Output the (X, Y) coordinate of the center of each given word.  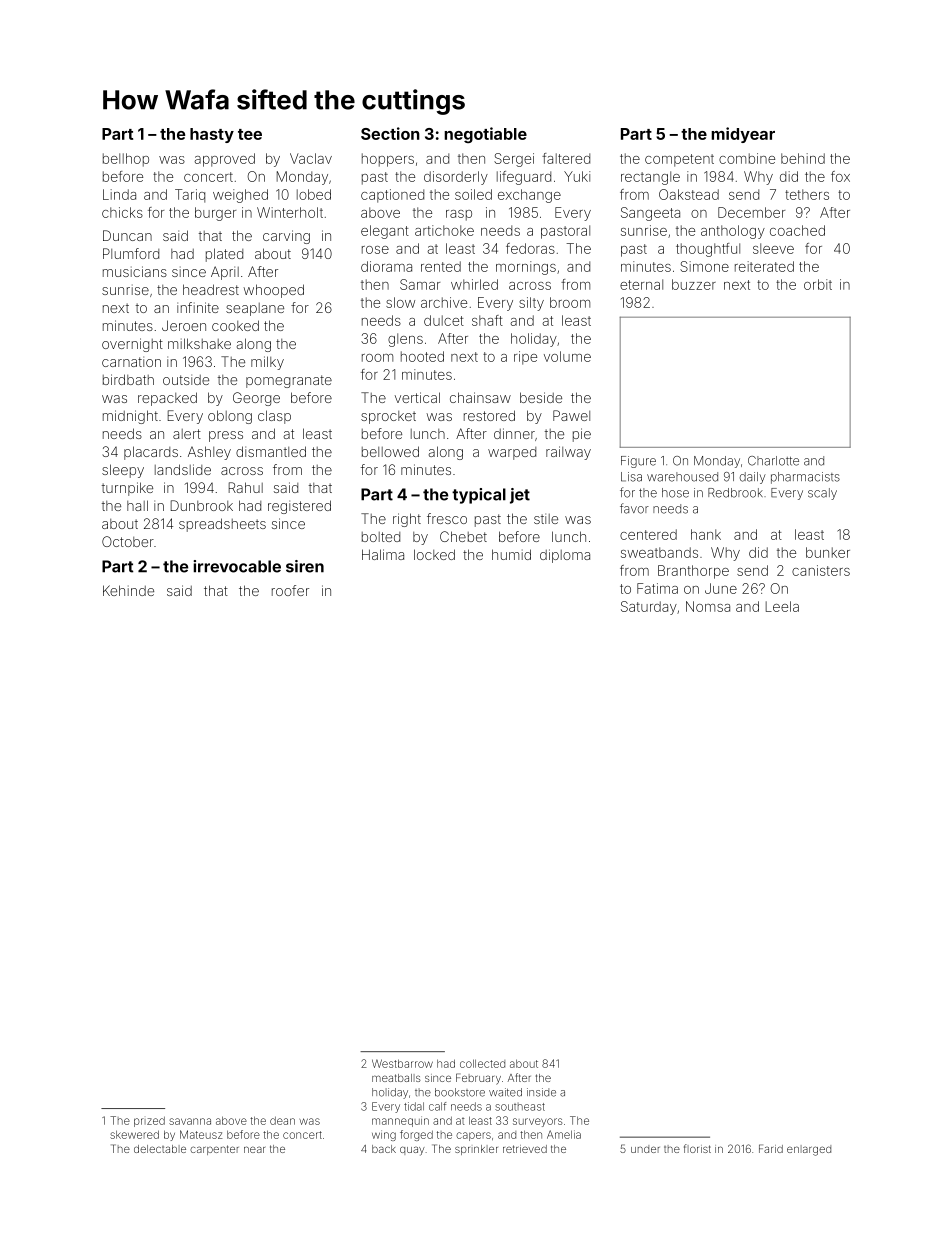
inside (541, 1092)
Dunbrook (202, 505)
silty (531, 304)
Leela (782, 606)
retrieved (525, 1149)
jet (520, 496)
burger (215, 214)
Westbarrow (402, 1063)
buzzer (694, 284)
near (254, 1149)
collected (482, 1063)
